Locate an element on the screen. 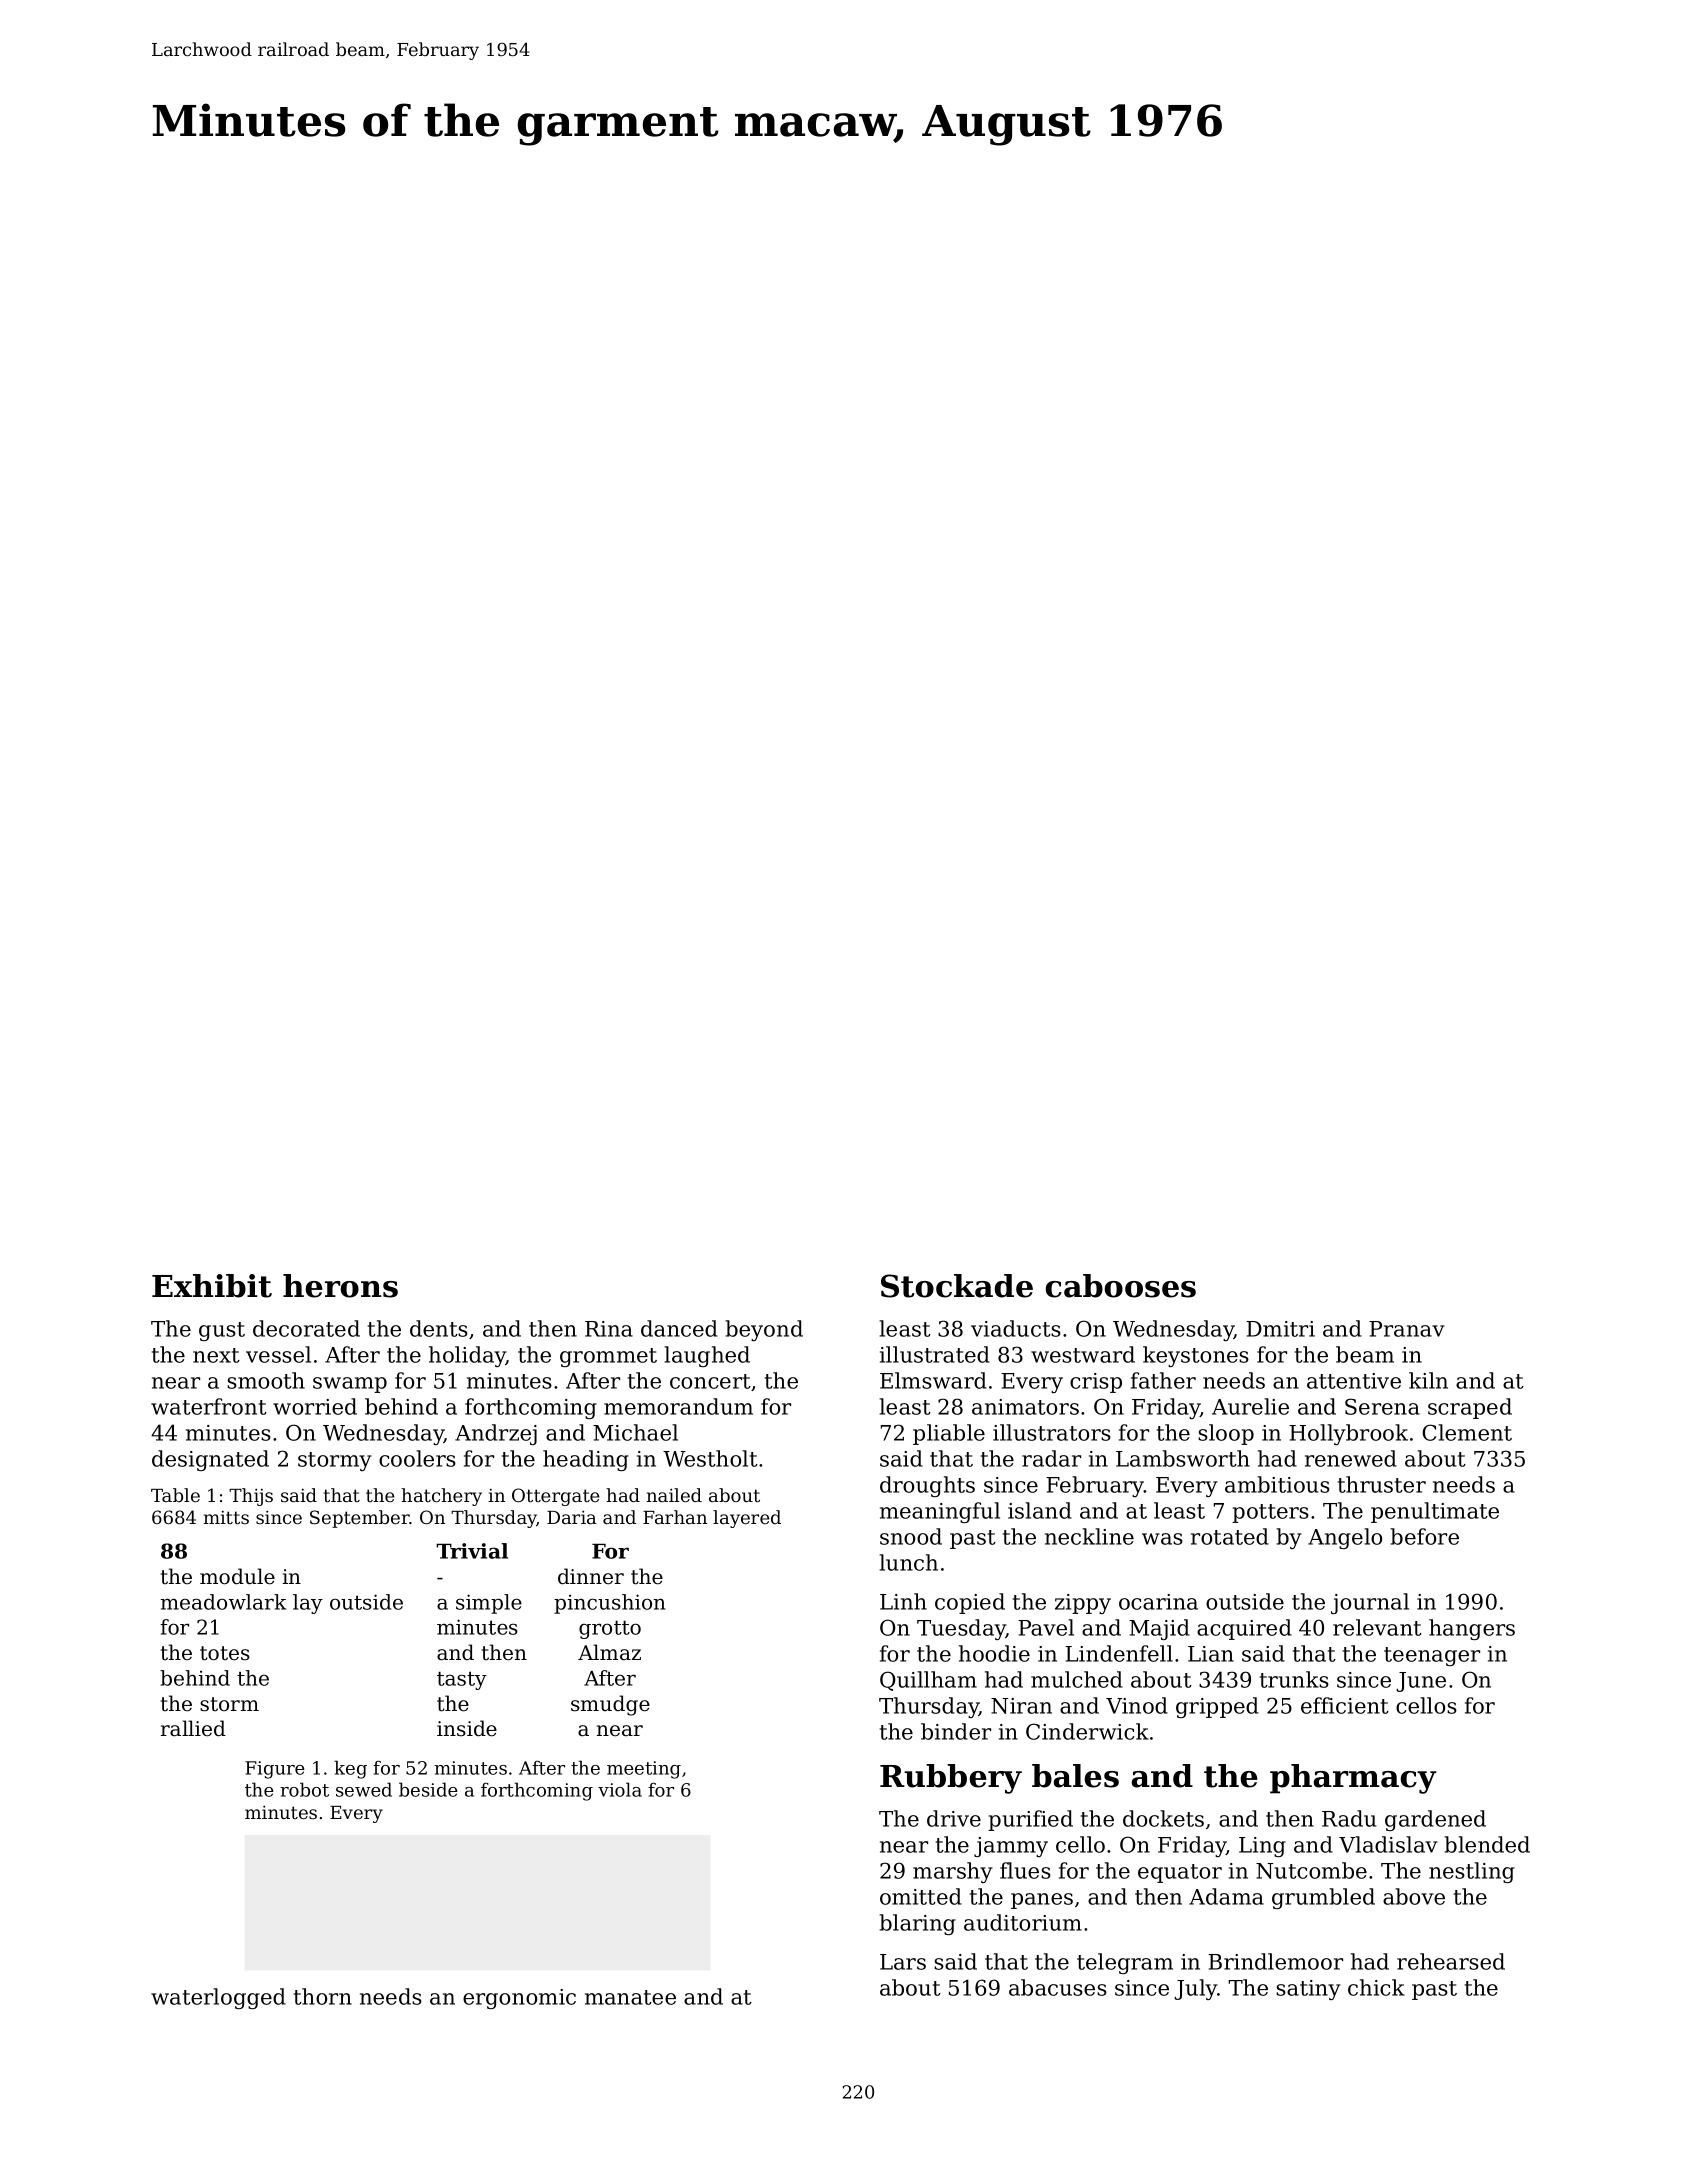 The image size is (1683, 2178). was is located at coordinates (1162, 1539).
